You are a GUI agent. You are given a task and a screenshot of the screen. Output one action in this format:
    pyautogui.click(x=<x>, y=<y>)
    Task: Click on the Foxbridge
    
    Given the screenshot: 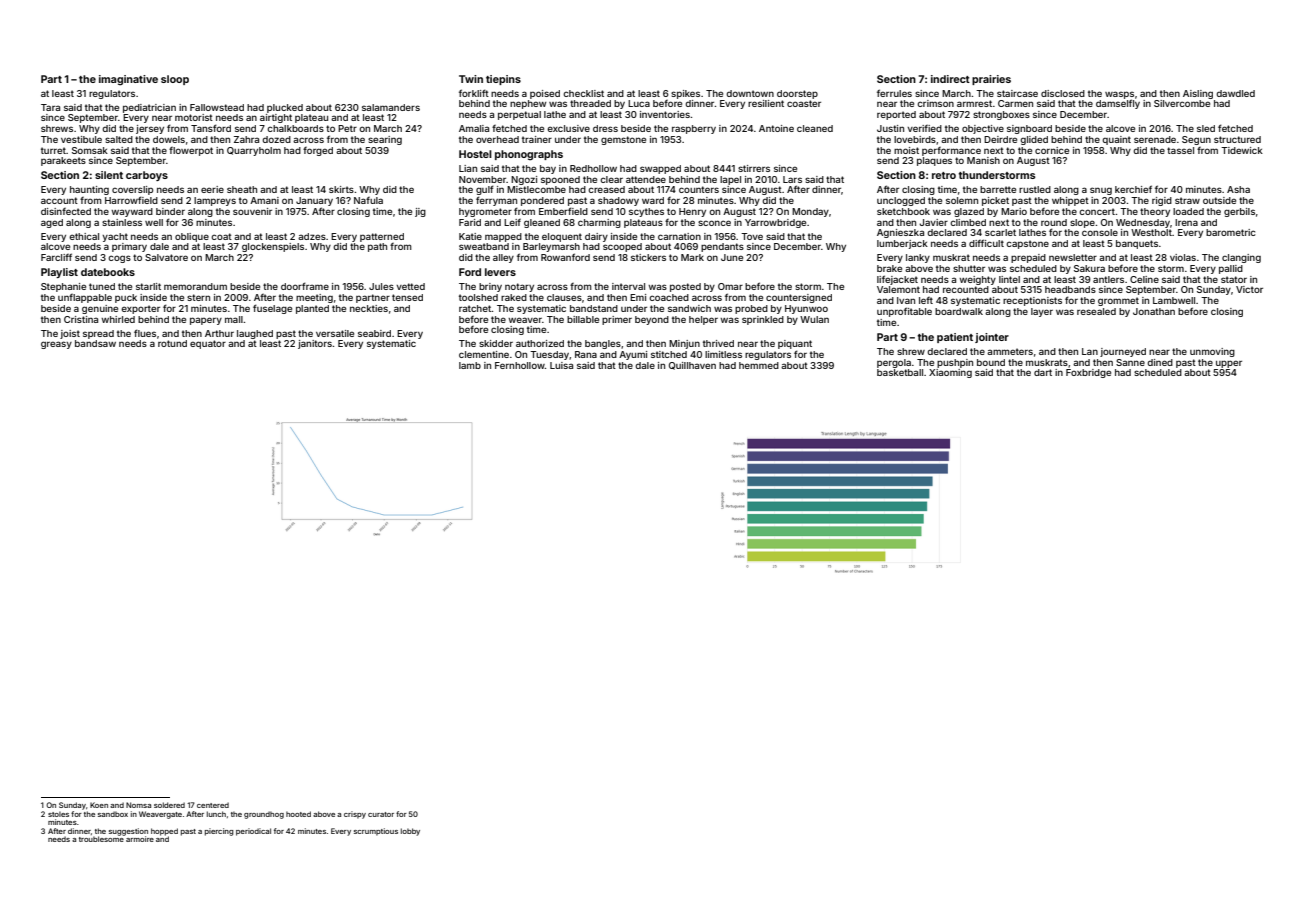 What is the action you would take?
    pyautogui.click(x=1088, y=373)
